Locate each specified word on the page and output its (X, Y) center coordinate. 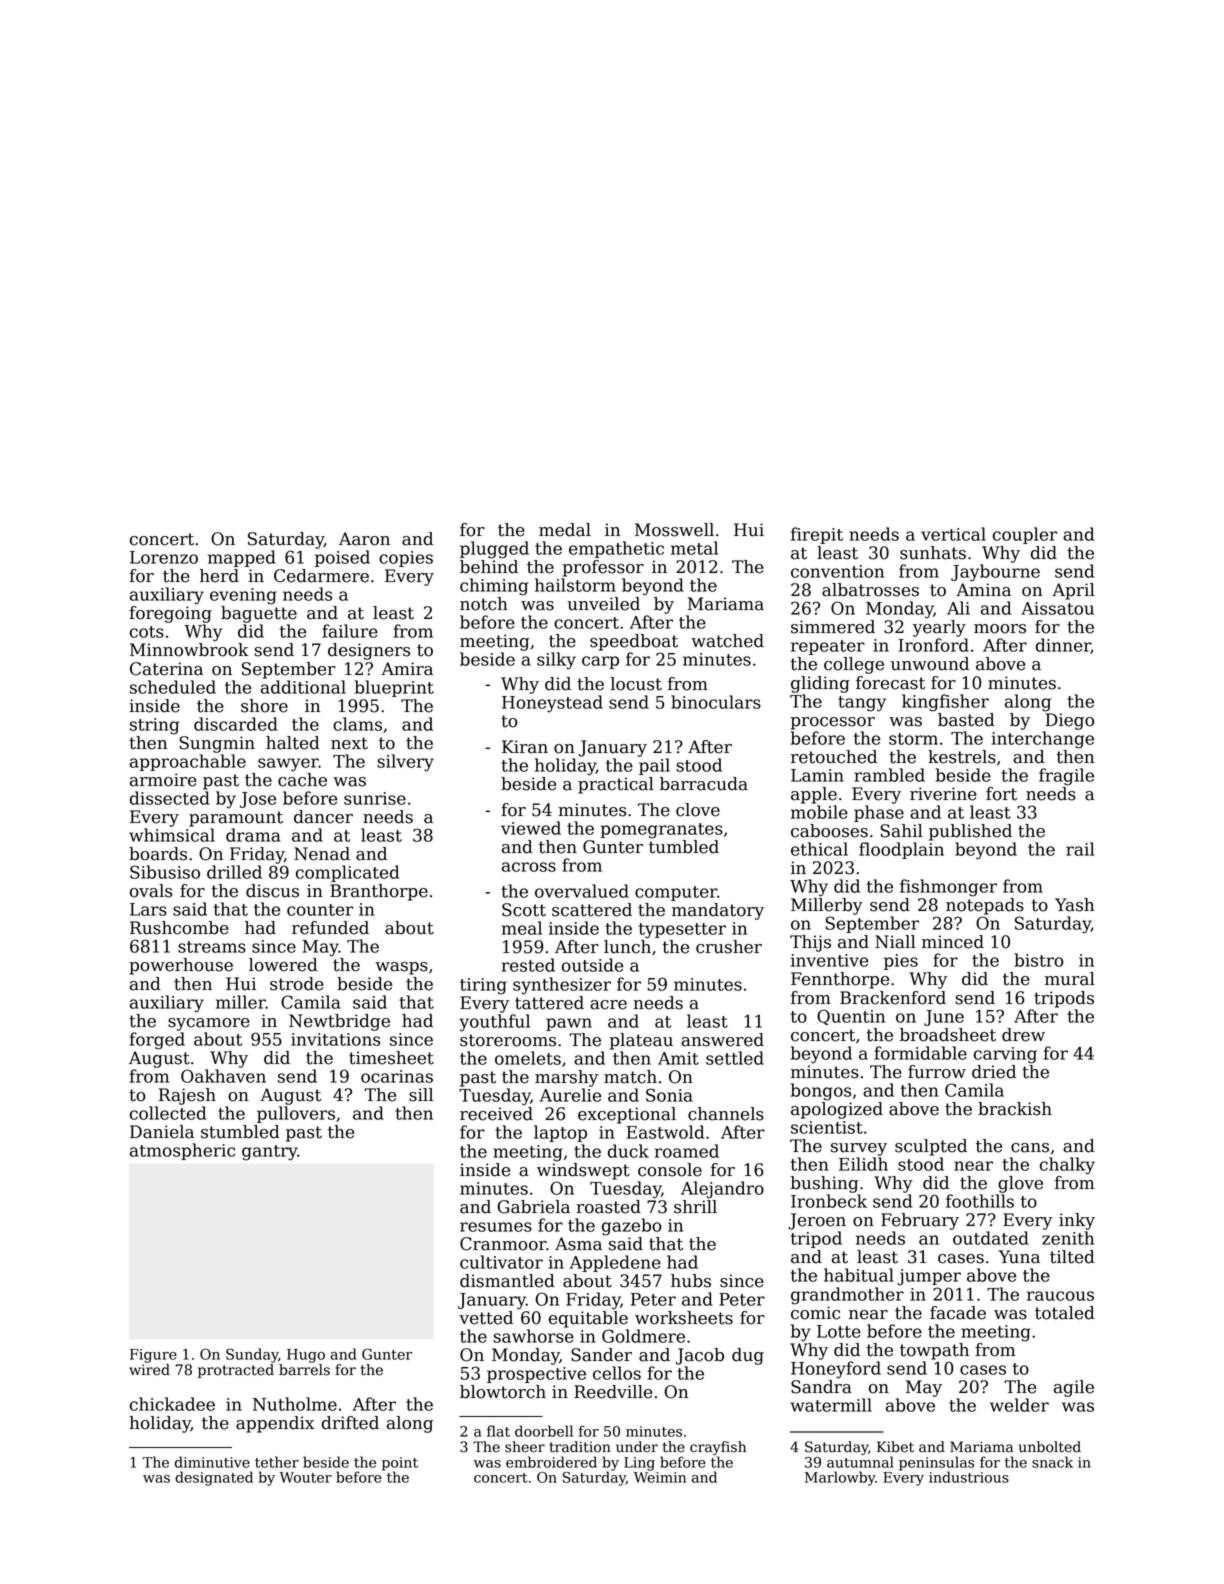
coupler (1025, 535)
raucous (1060, 1296)
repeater (828, 647)
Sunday (252, 1355)
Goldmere (643, 1336)
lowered (283, 965)
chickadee (172, 1404)
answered (722, 1040)
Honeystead (552, 704)
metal (694, 548)
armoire (163, 780)
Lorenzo (164, 557)
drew (1023, 1035)
